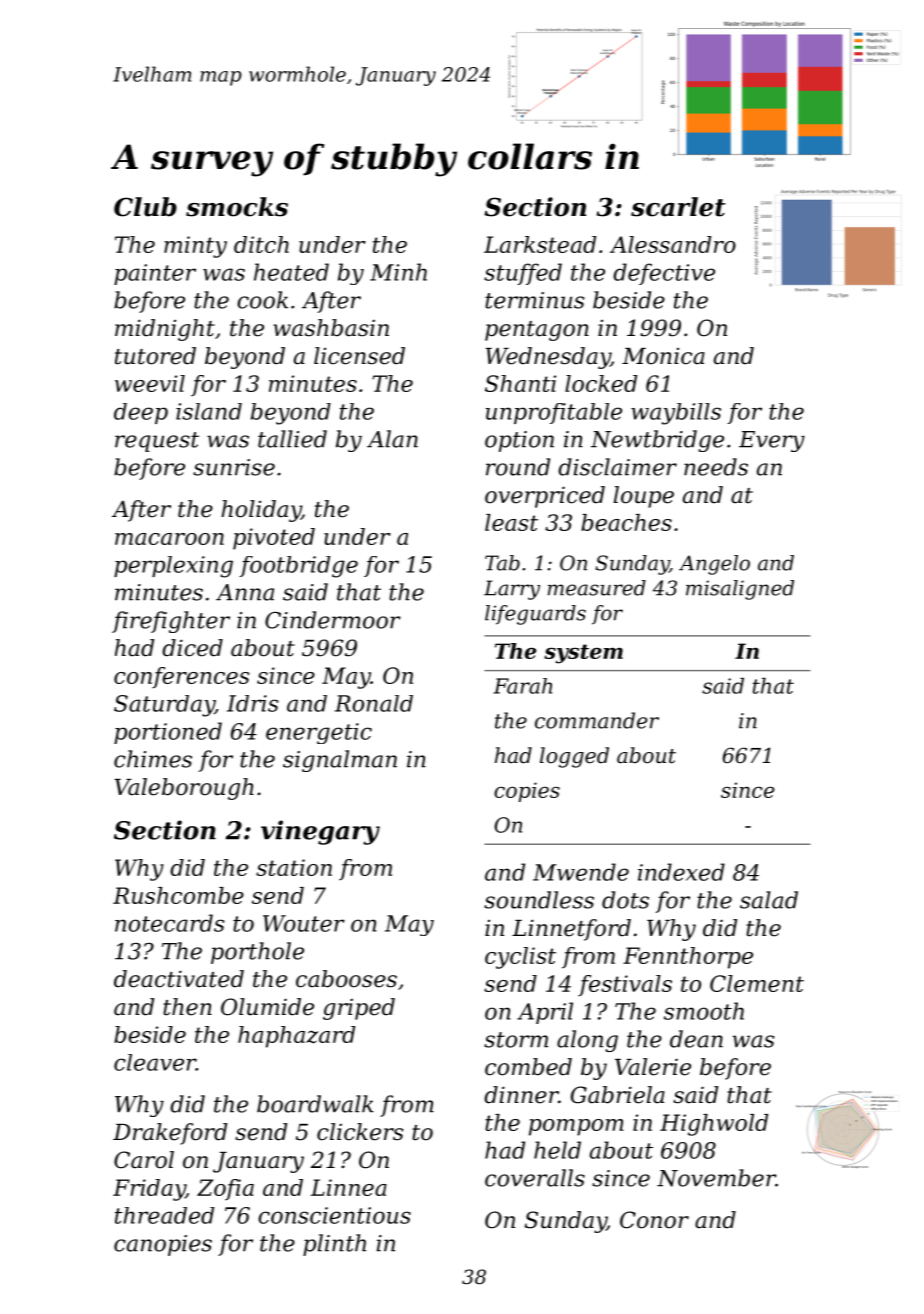 The image size is (924, 1314). Describe the element at coordinates (164, 1215) in the image. I see `threaded` at that location.
